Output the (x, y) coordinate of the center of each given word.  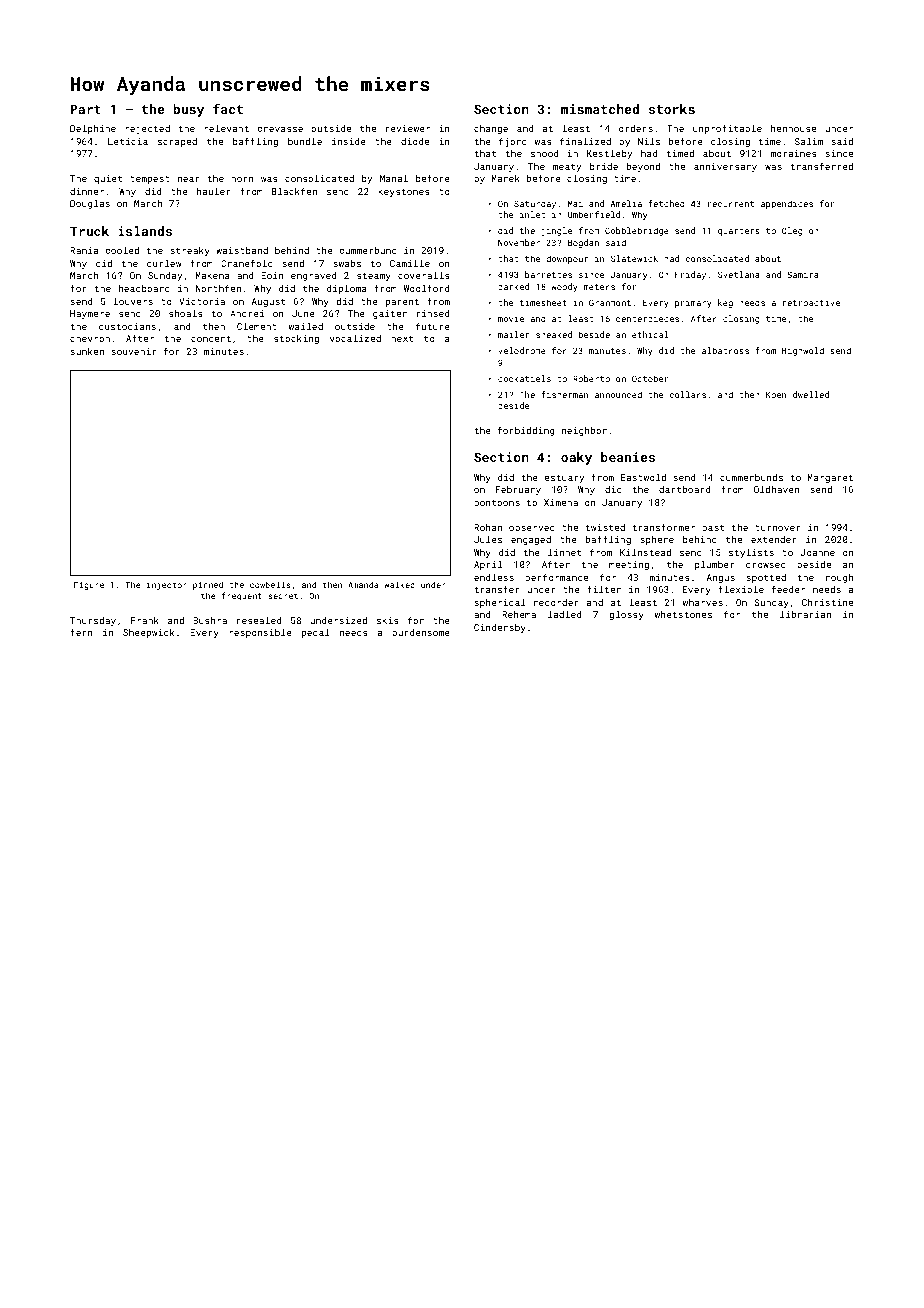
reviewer (408, 128)
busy (188, 110)
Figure (89, 586)
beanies (628, 457)
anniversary (725, 167)
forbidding (526, 431)
